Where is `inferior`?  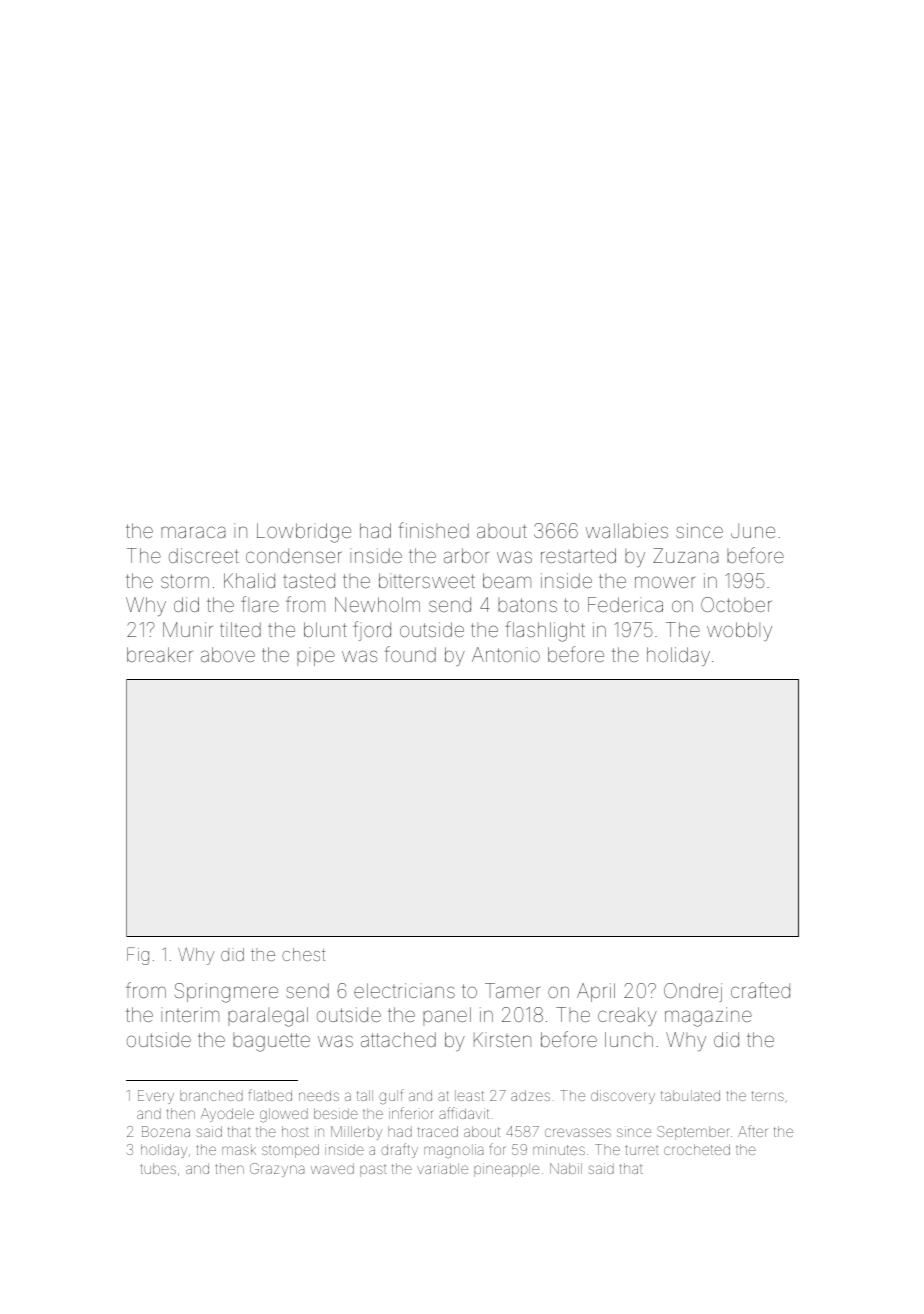
inferior is located at coordinates (411, 1113).
